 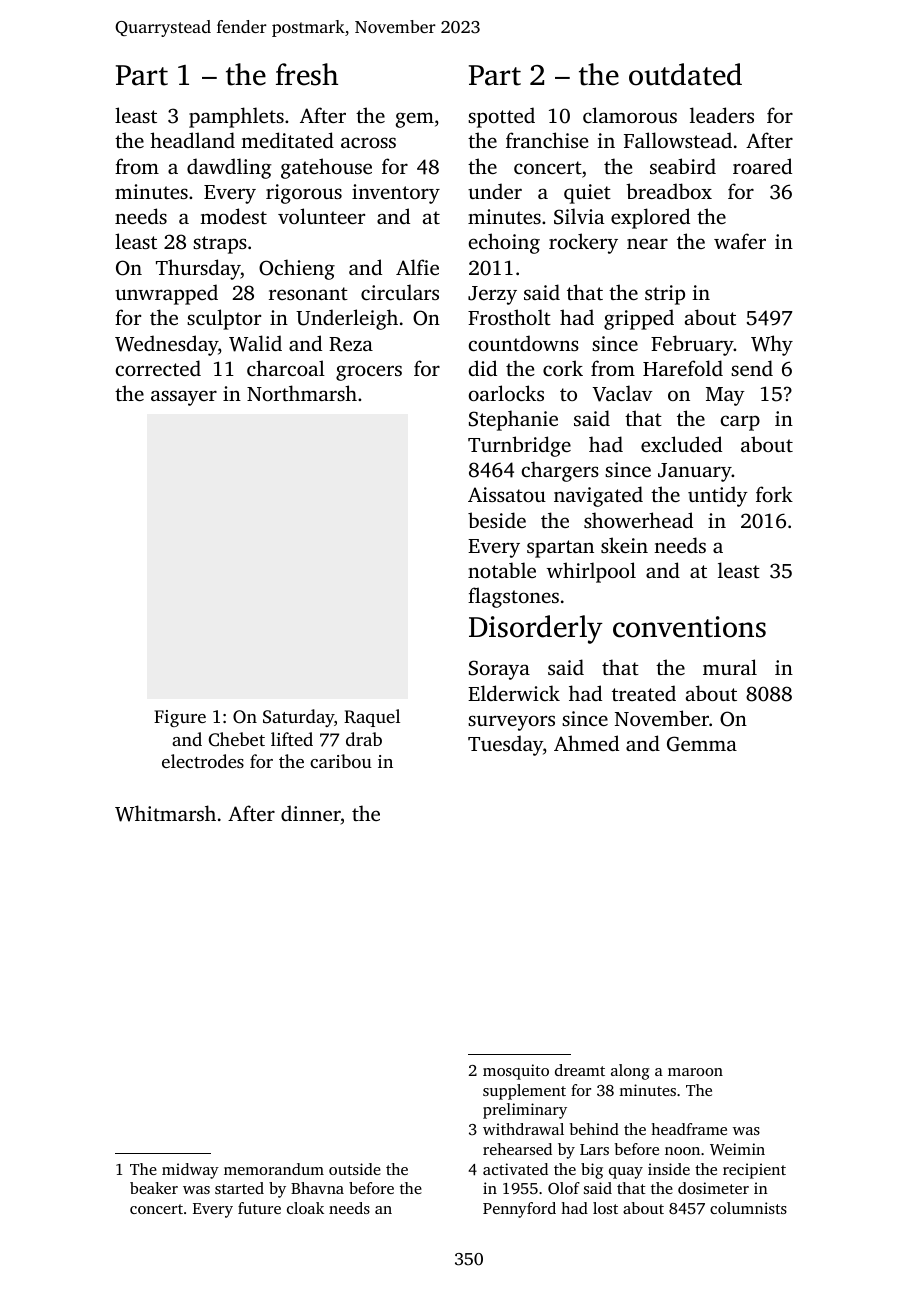 I want to click on untidy, so click(x=718, y=496).
